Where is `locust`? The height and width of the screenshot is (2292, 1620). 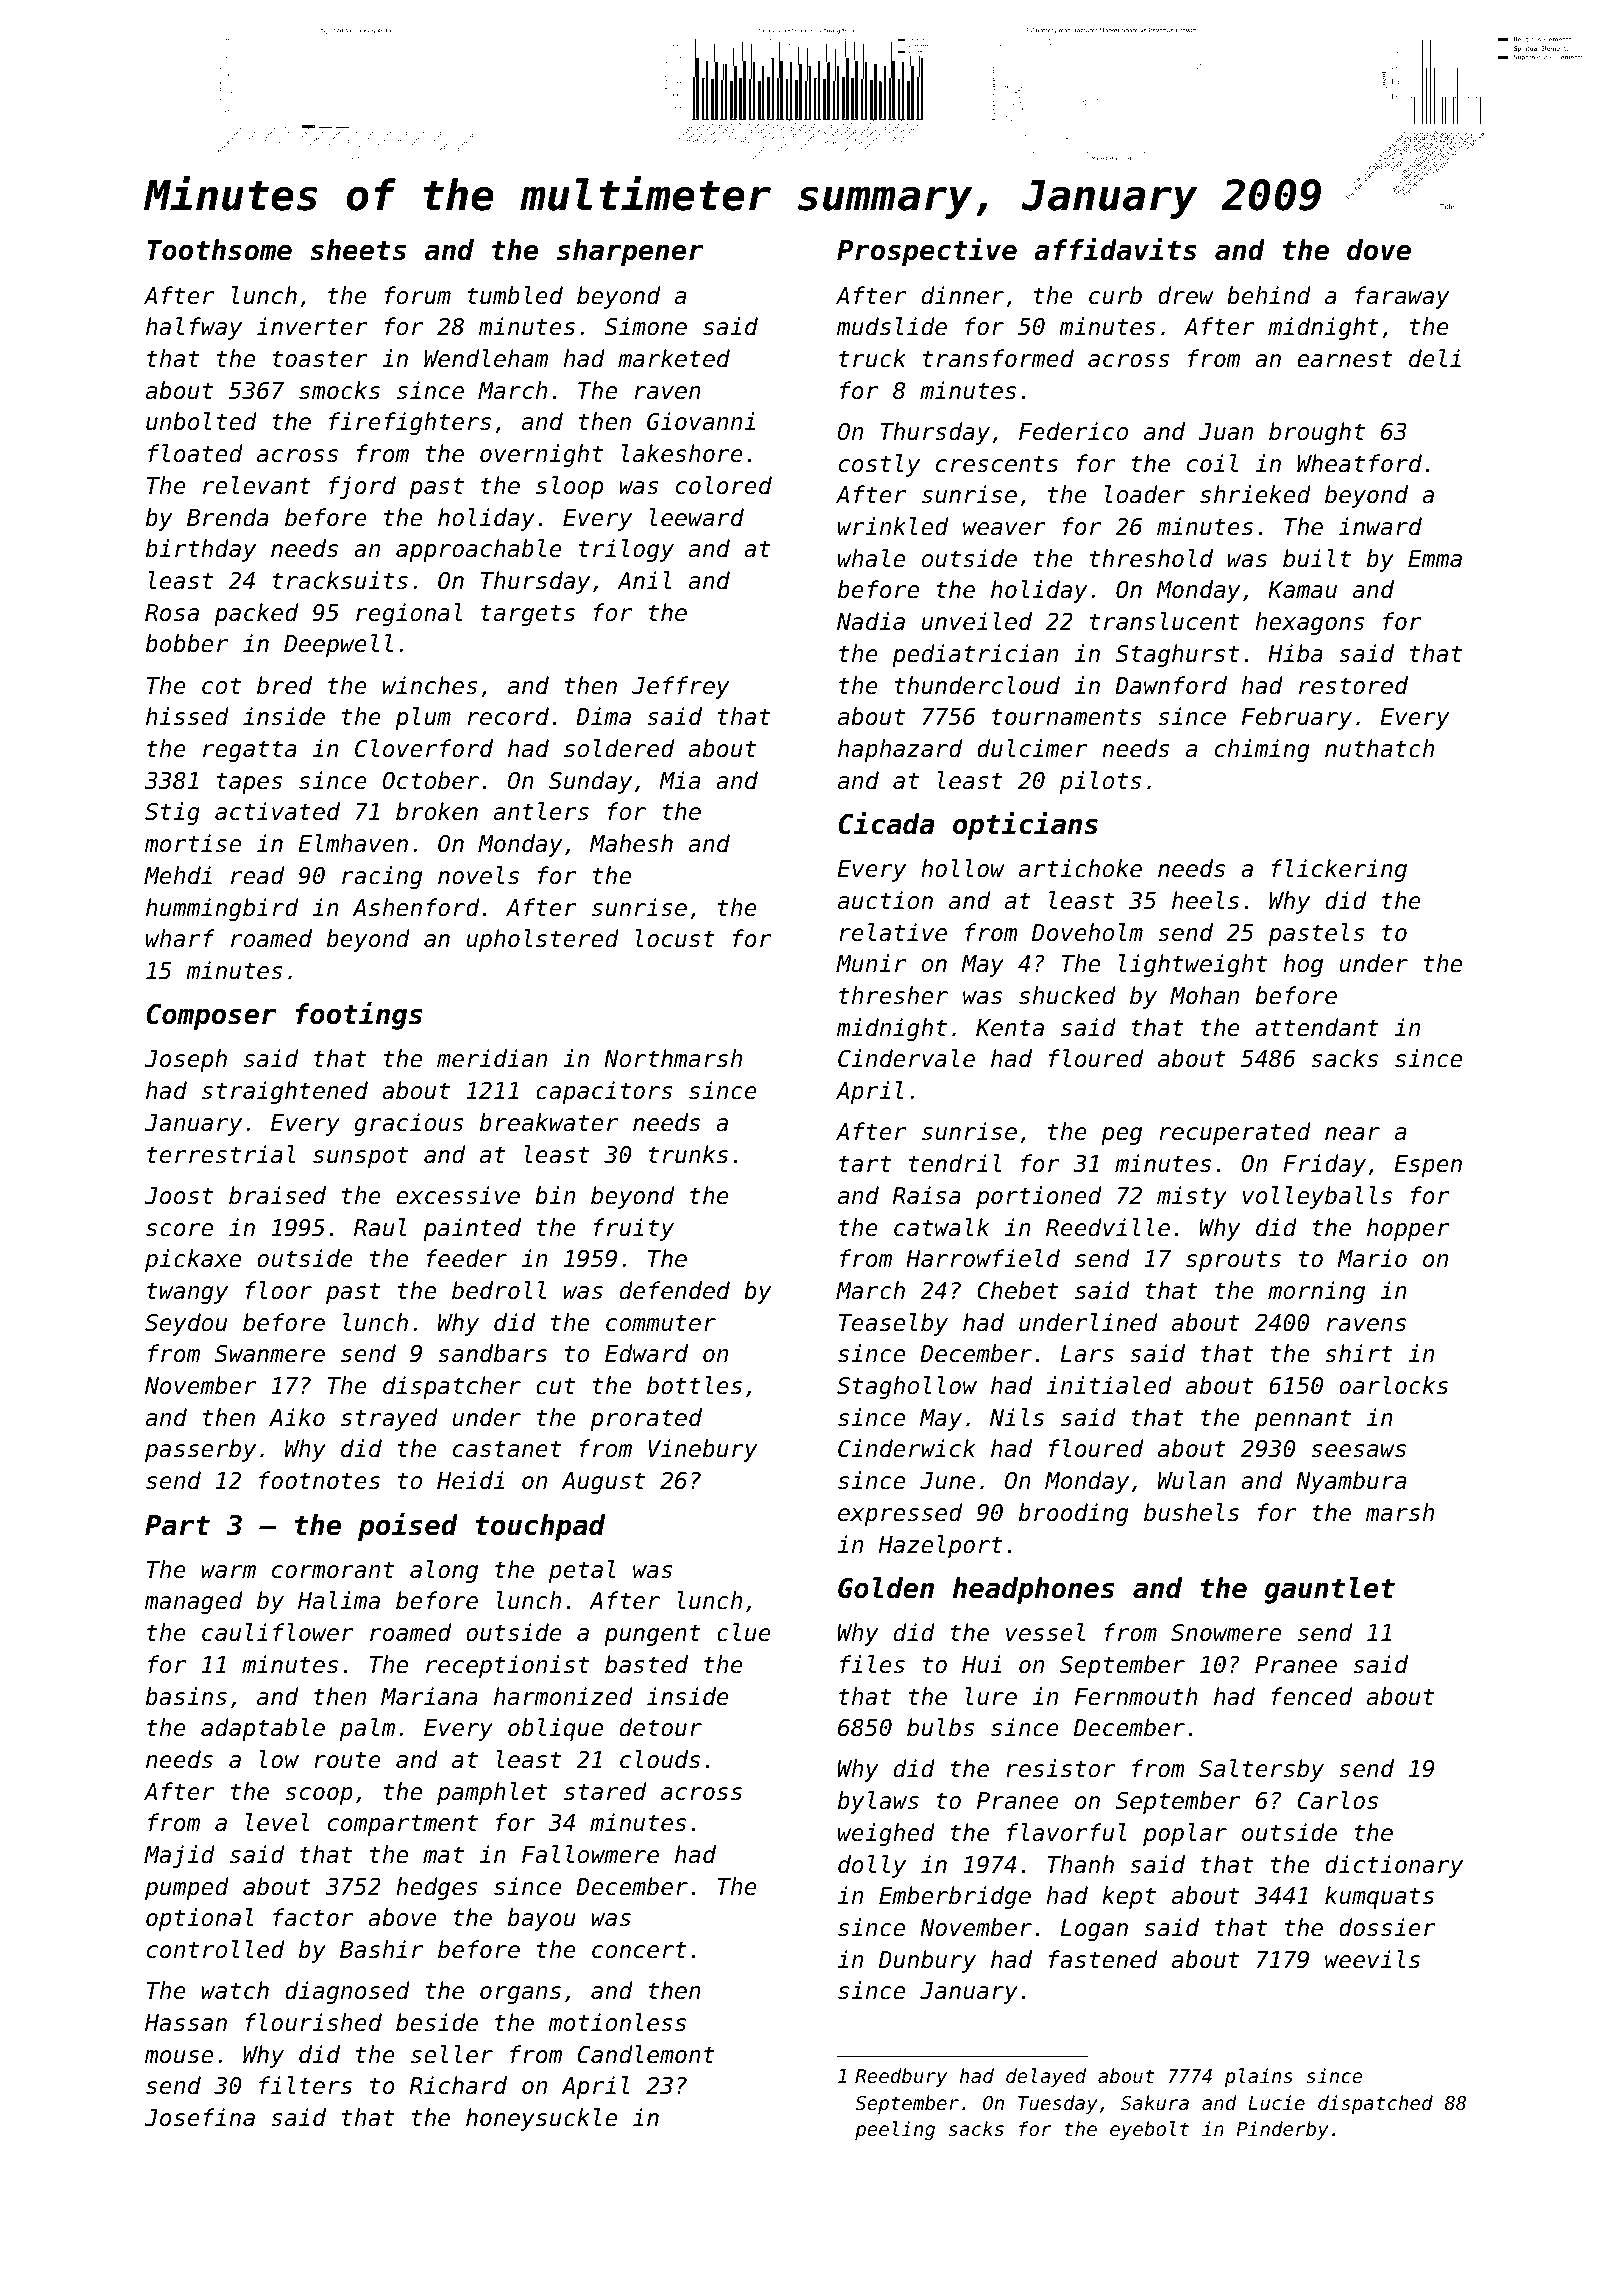 locust is located at coordinates (675, 938).
